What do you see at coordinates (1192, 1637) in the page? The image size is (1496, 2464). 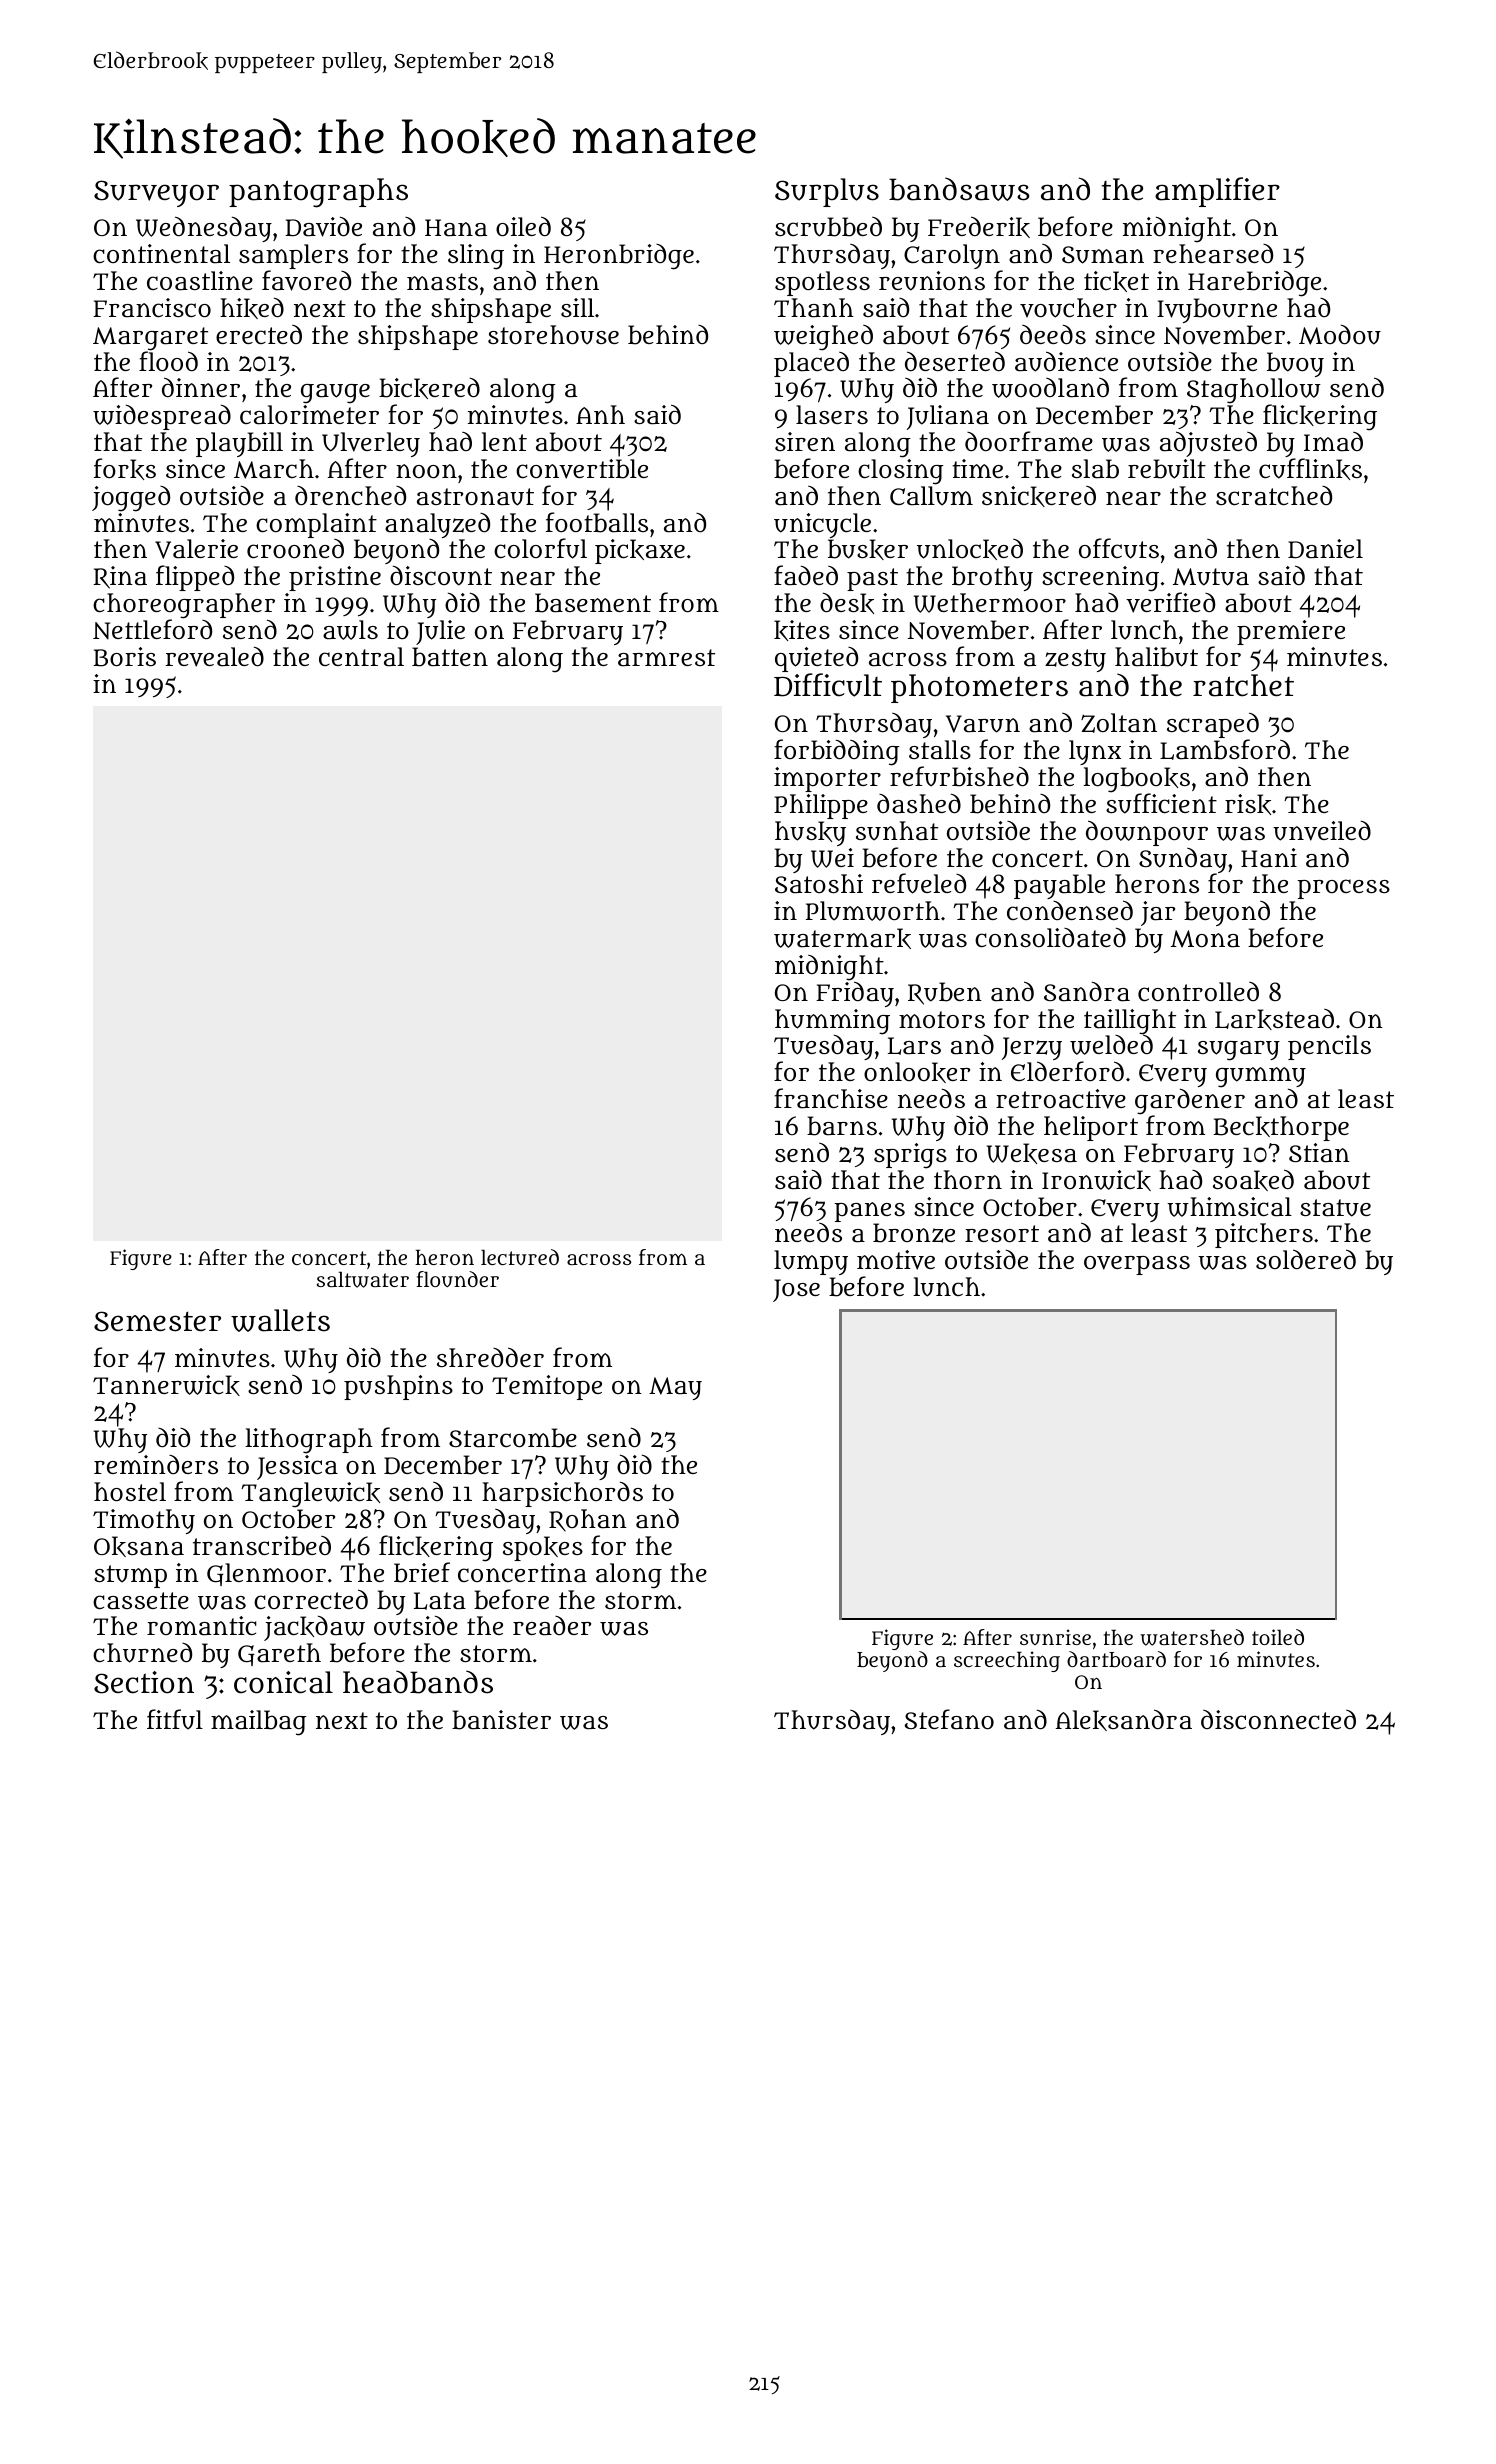 I see `watershed` at bounding box center [1192, 1637].
